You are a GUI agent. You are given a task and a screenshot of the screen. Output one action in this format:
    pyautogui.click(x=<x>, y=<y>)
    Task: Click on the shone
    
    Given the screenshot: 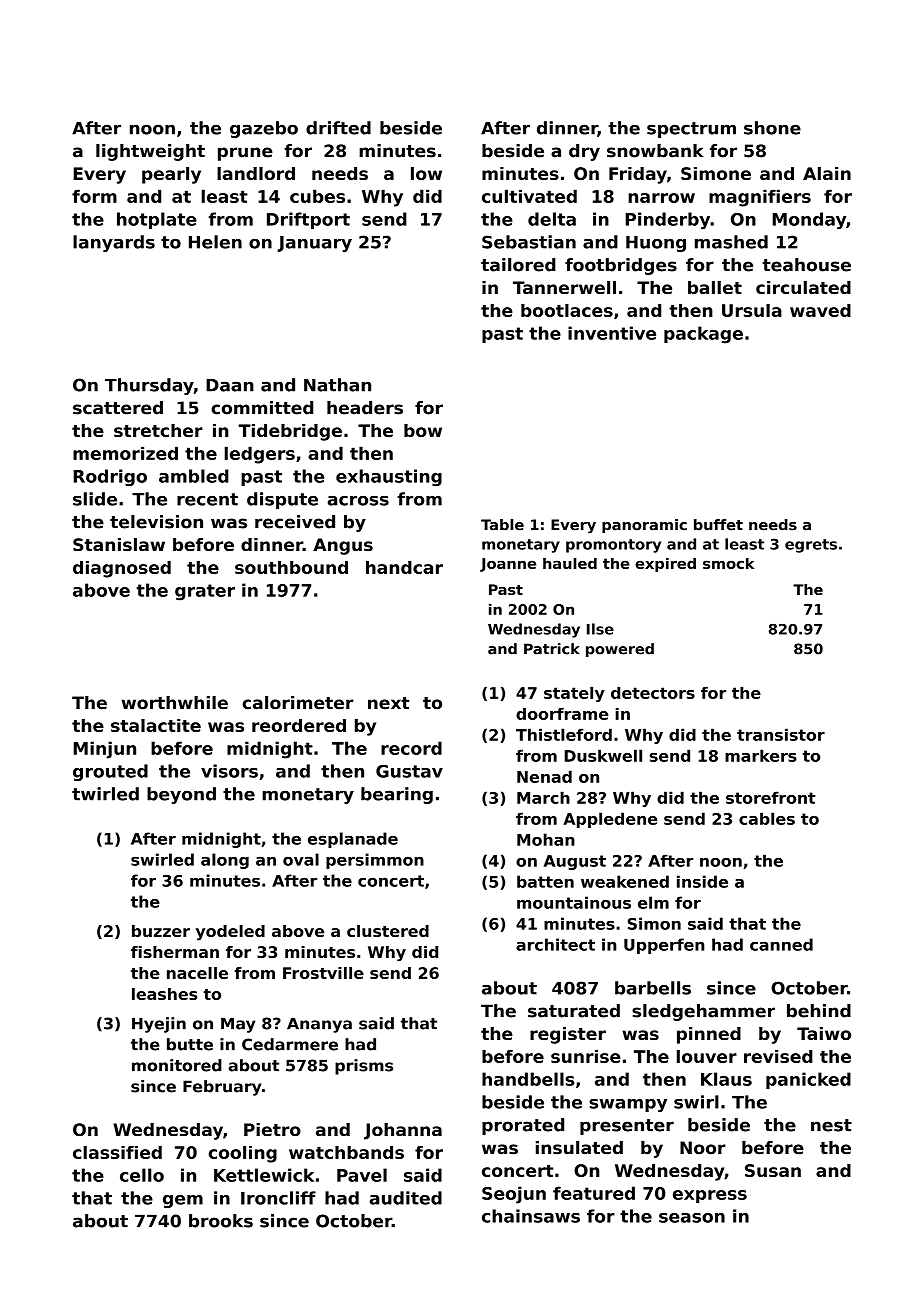 What is the action you would take?
    pyautogui.click(x=772, y=128)
